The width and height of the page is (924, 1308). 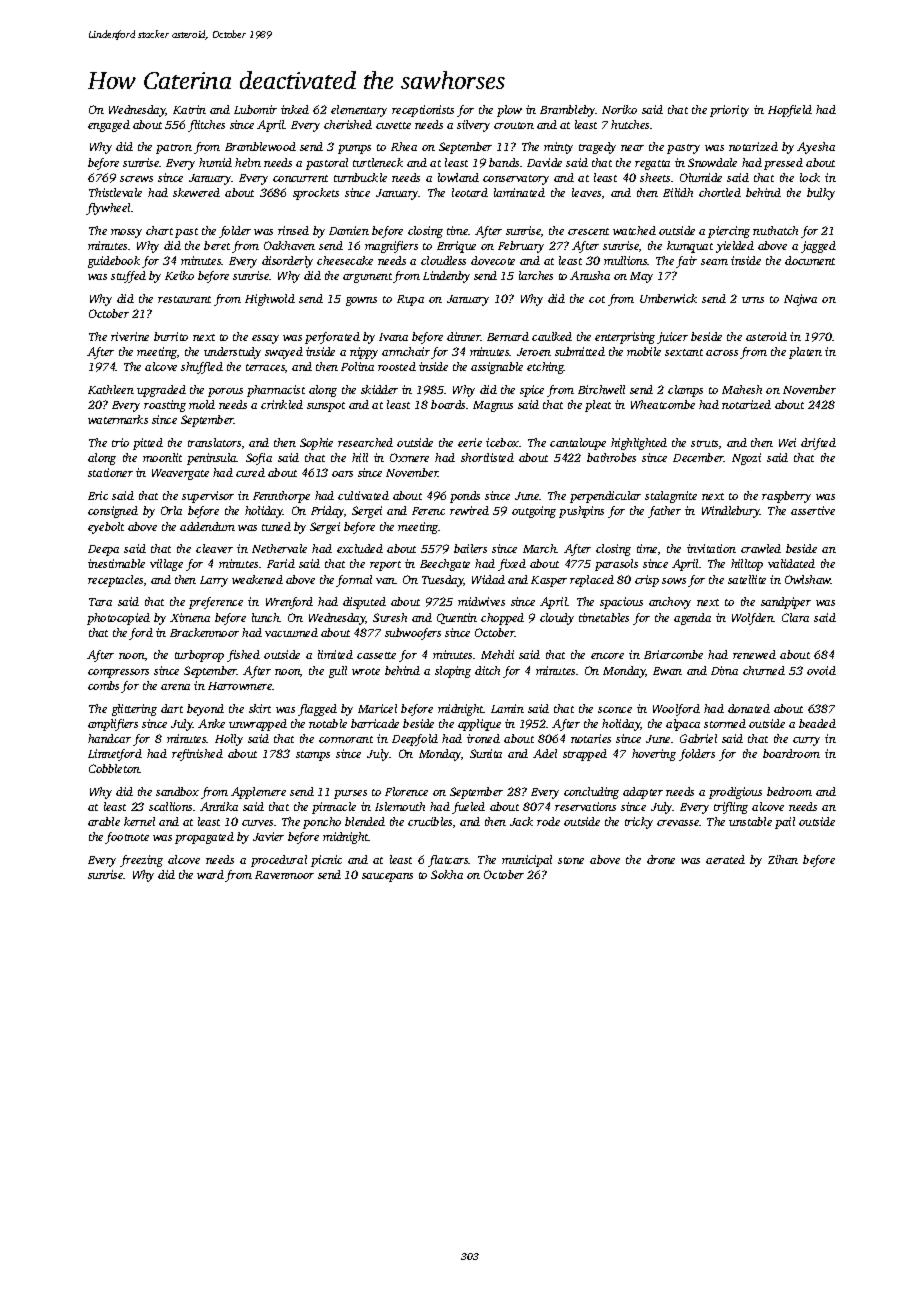 What do you see at coordinates (711, 548) in the page?
I see `invitation` at bounding box center [711, 548].
